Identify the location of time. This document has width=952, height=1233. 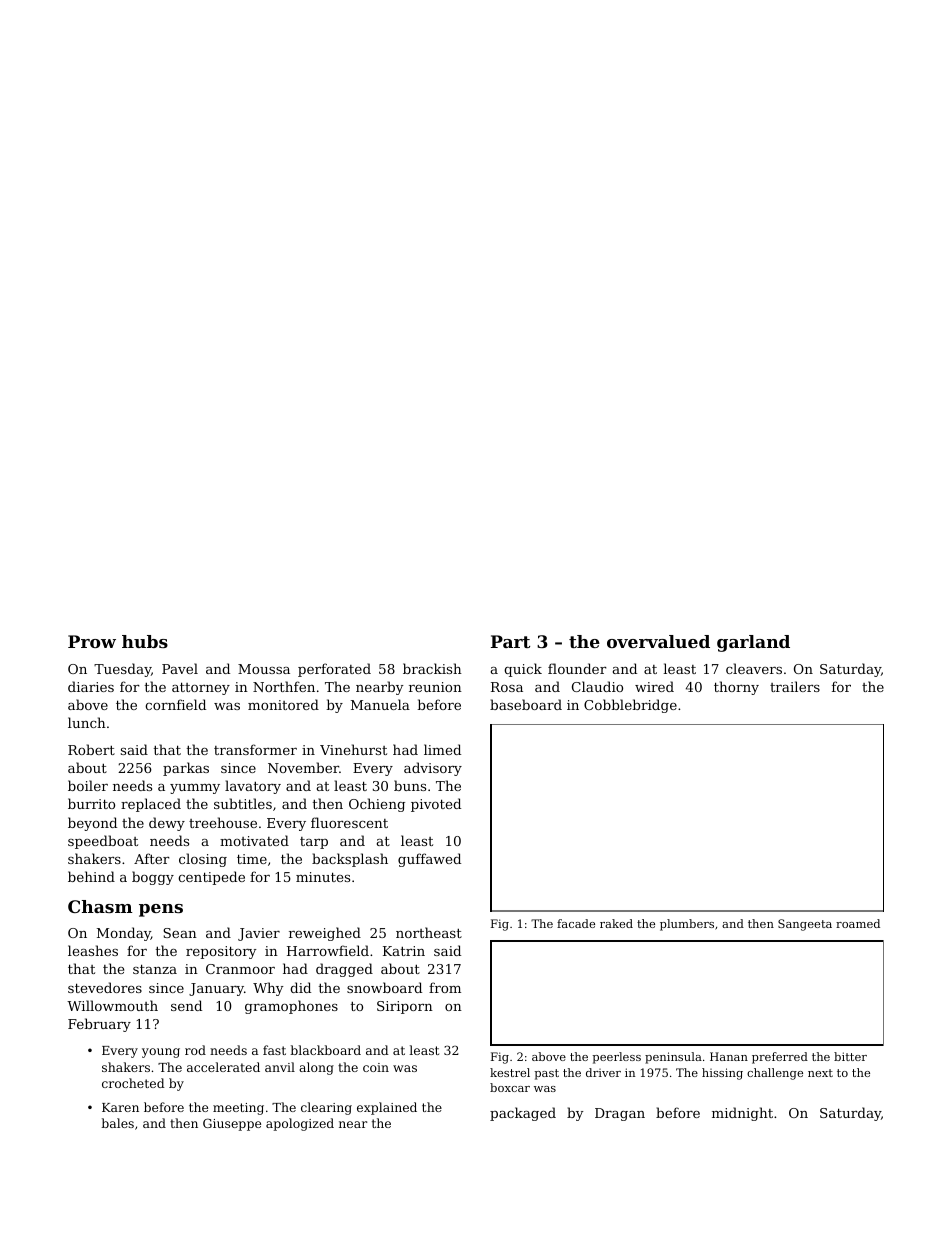
(252, 859).
